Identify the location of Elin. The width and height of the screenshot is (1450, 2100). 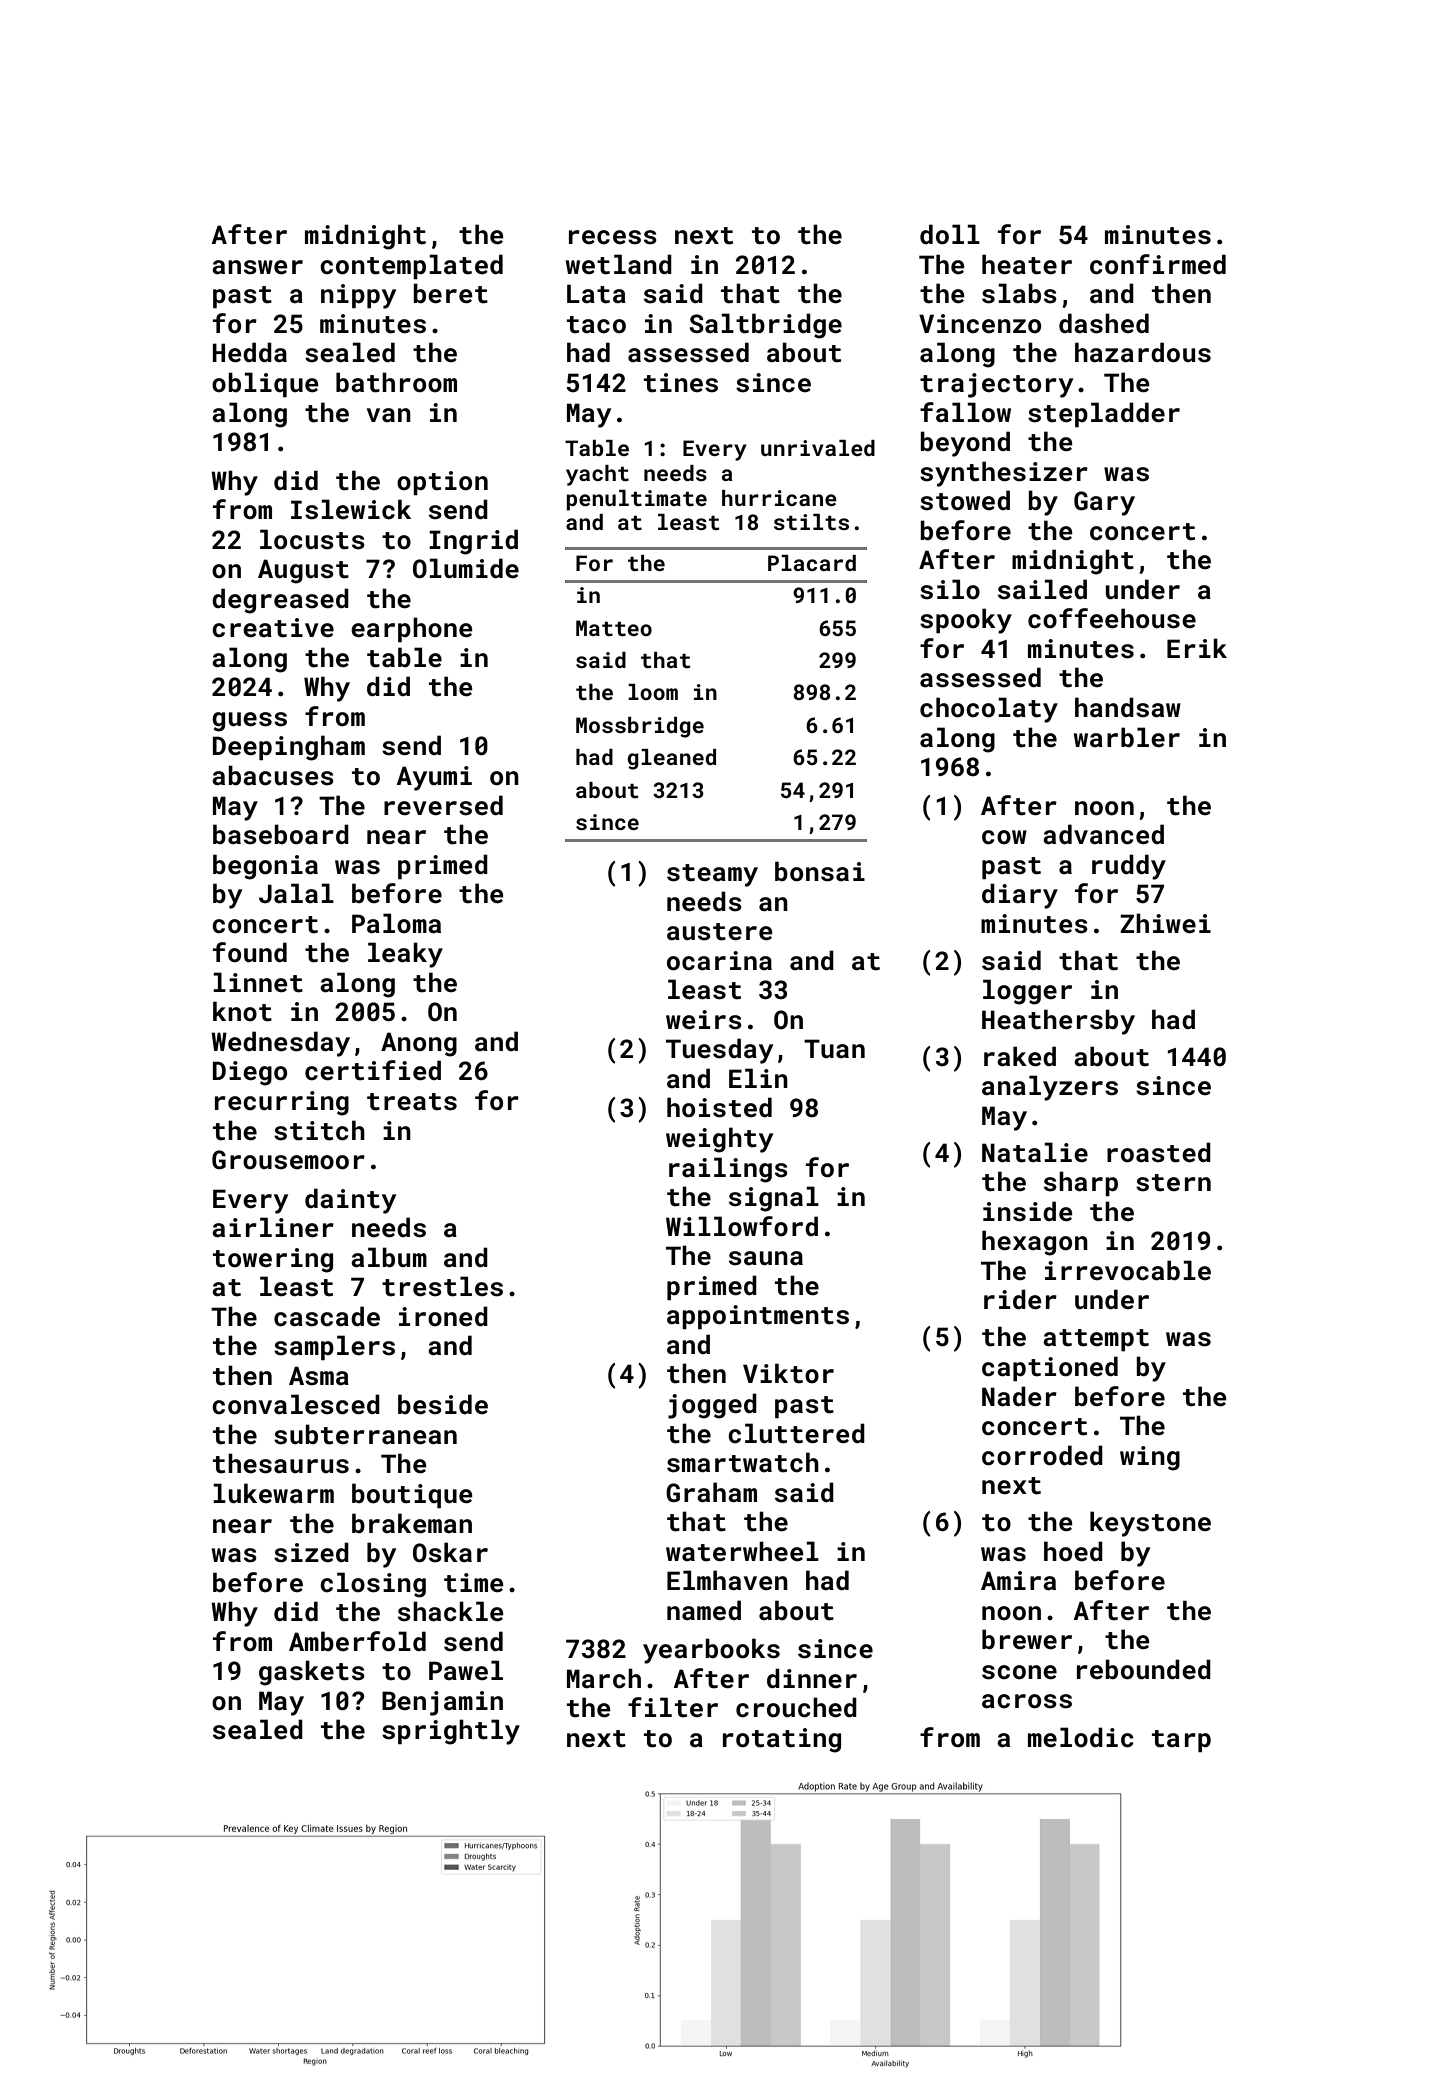
(758, 1078).
